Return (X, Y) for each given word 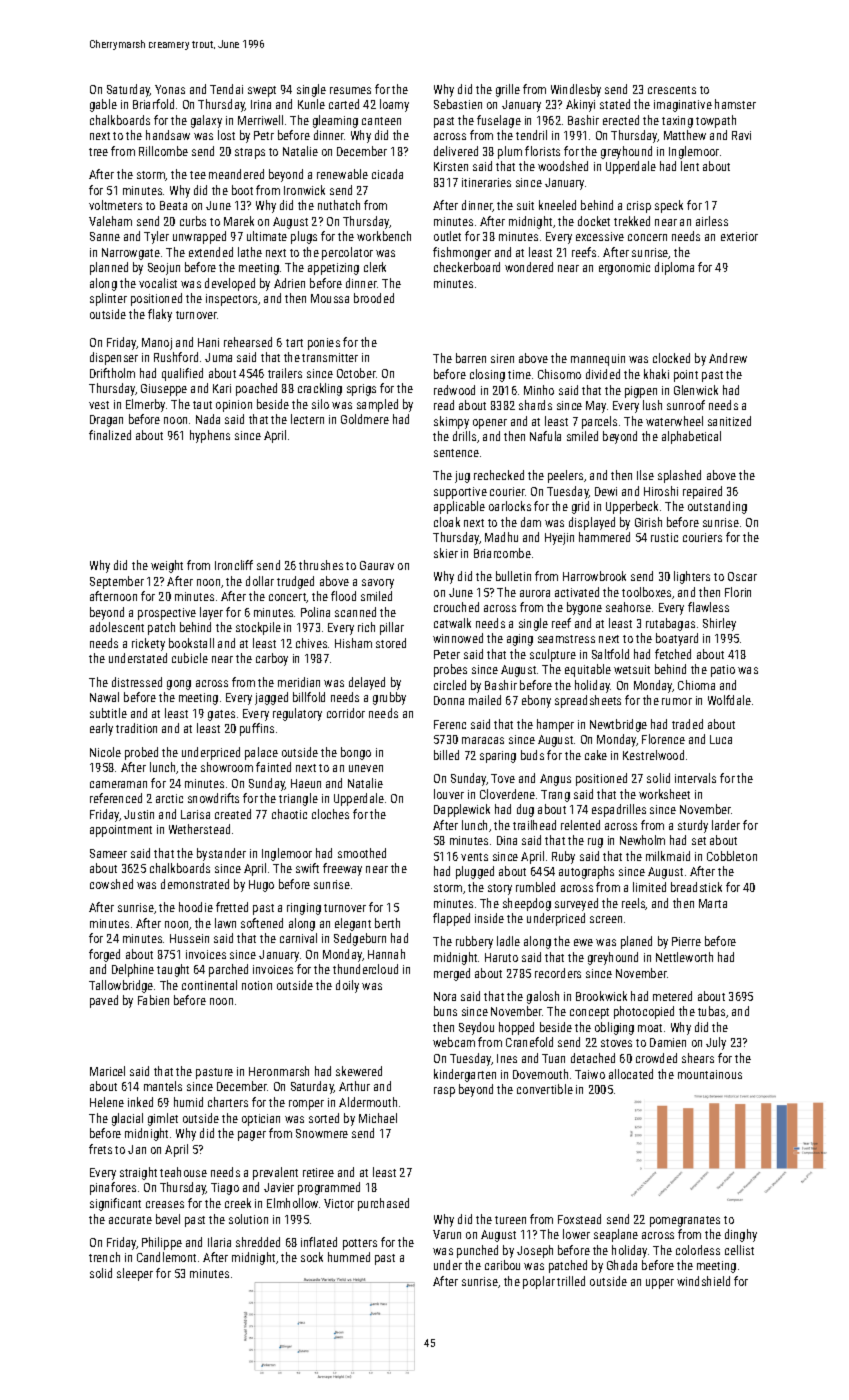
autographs (586, 872)
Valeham (110, 221)
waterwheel (674, 421)
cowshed (111, 884)
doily (347, 986)
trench (104, 1257)
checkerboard (467, 267)
